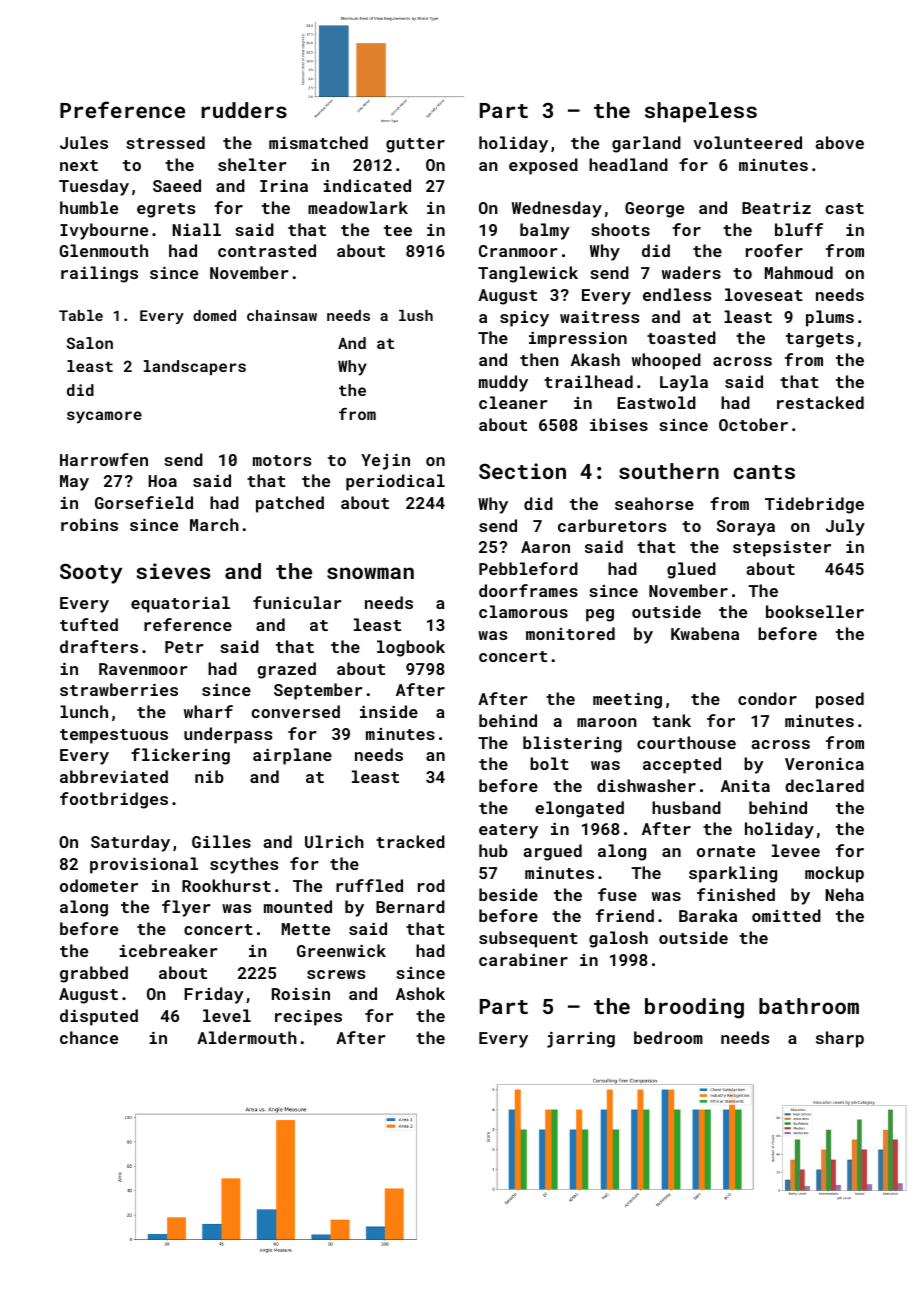  I want to click on garland, so click(646, 144).
